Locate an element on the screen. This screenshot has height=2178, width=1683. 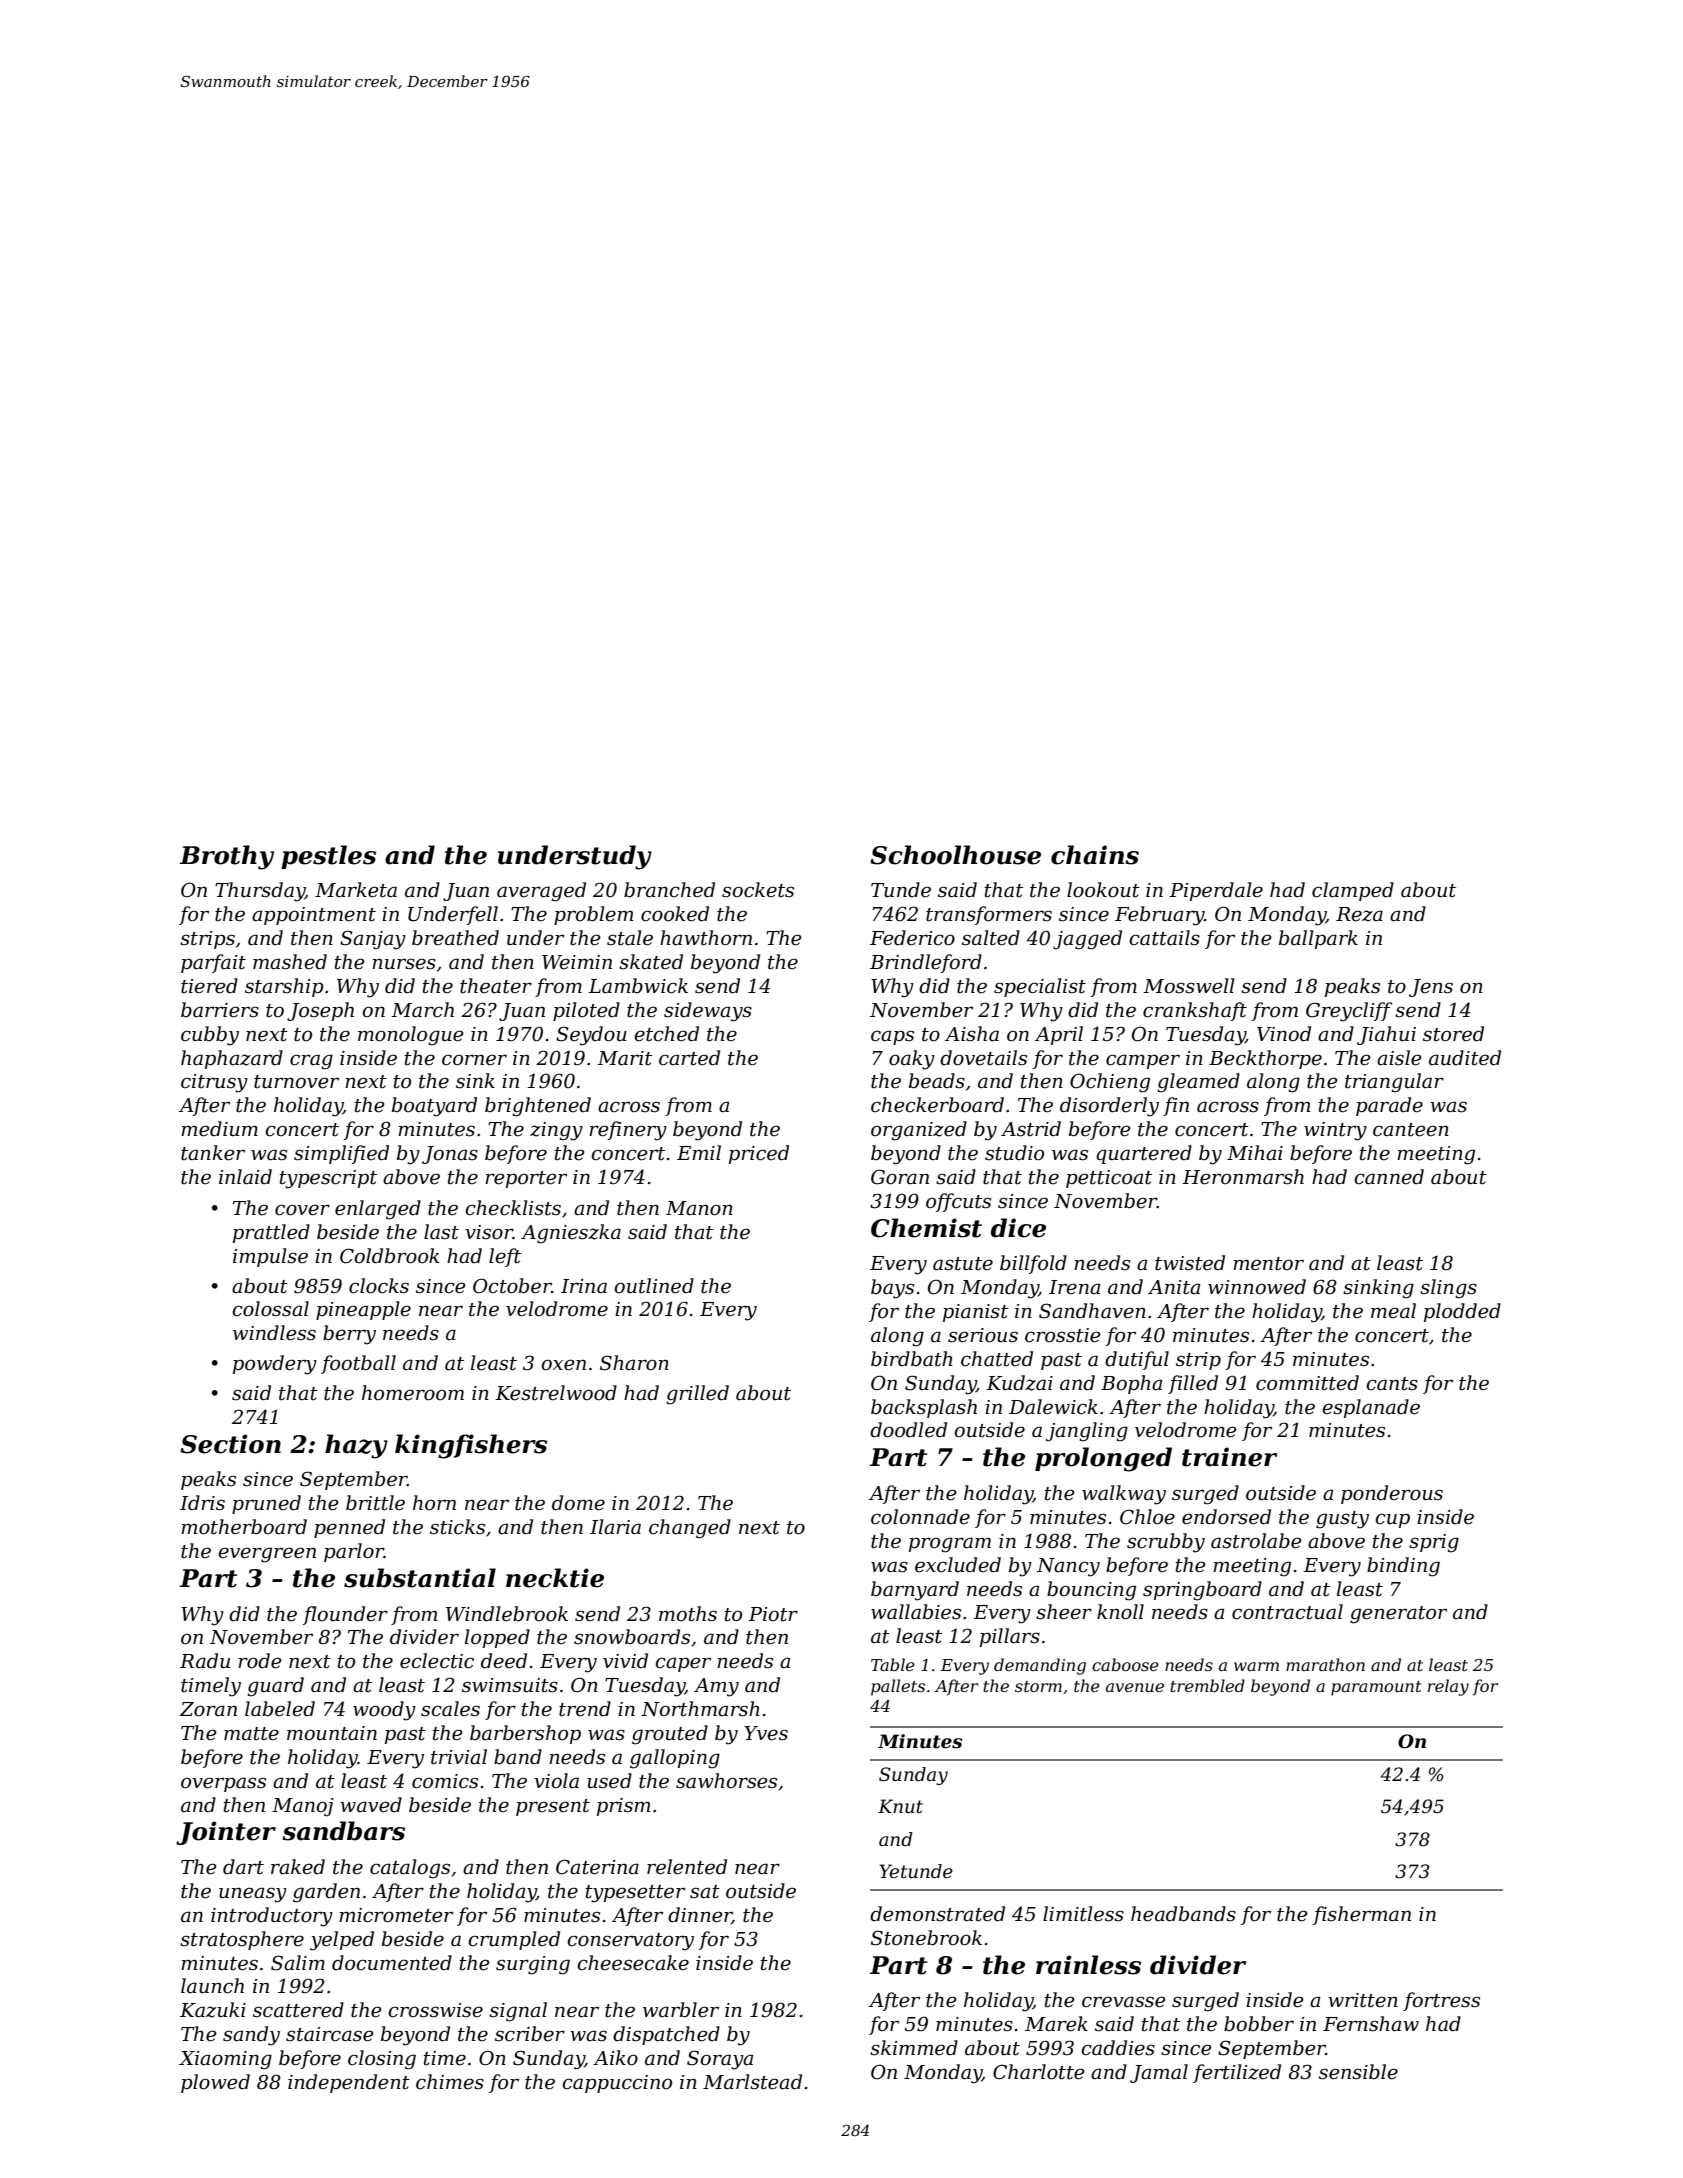
fortress is located at coordinates (1441, 2001).
